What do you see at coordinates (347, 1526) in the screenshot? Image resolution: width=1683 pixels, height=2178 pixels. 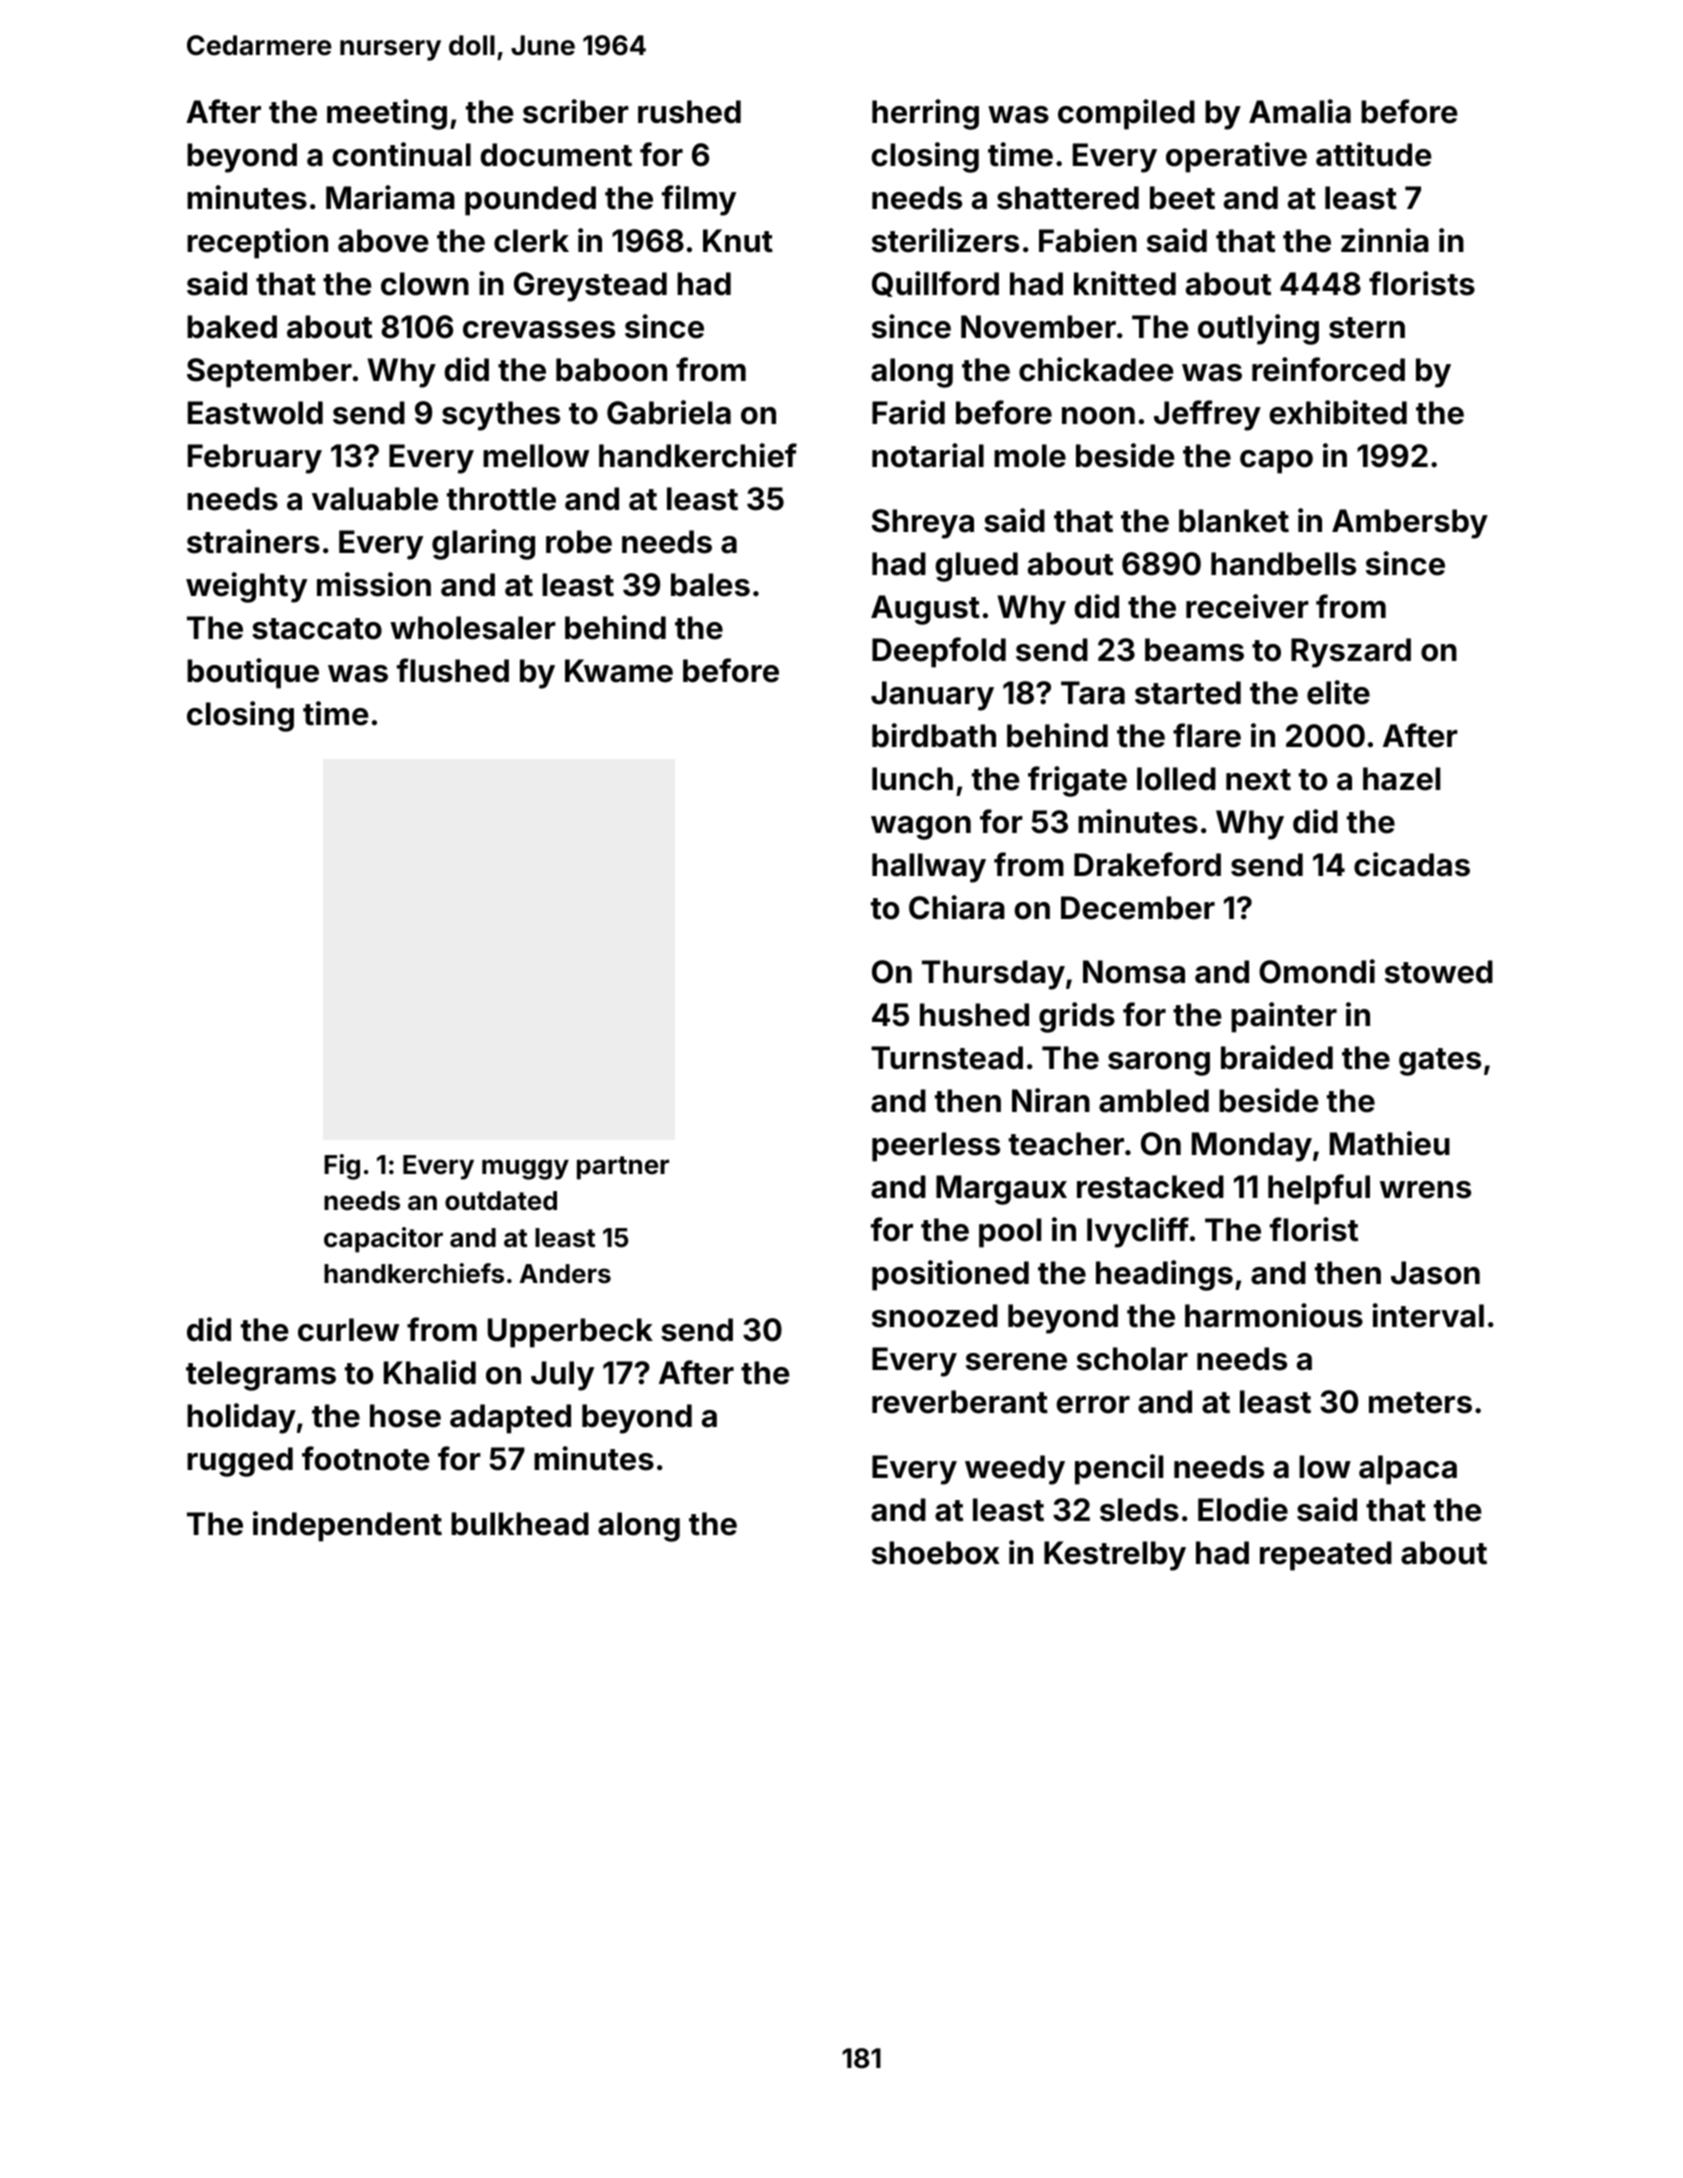 I see `independent` at bounding box center [347, 1526].
